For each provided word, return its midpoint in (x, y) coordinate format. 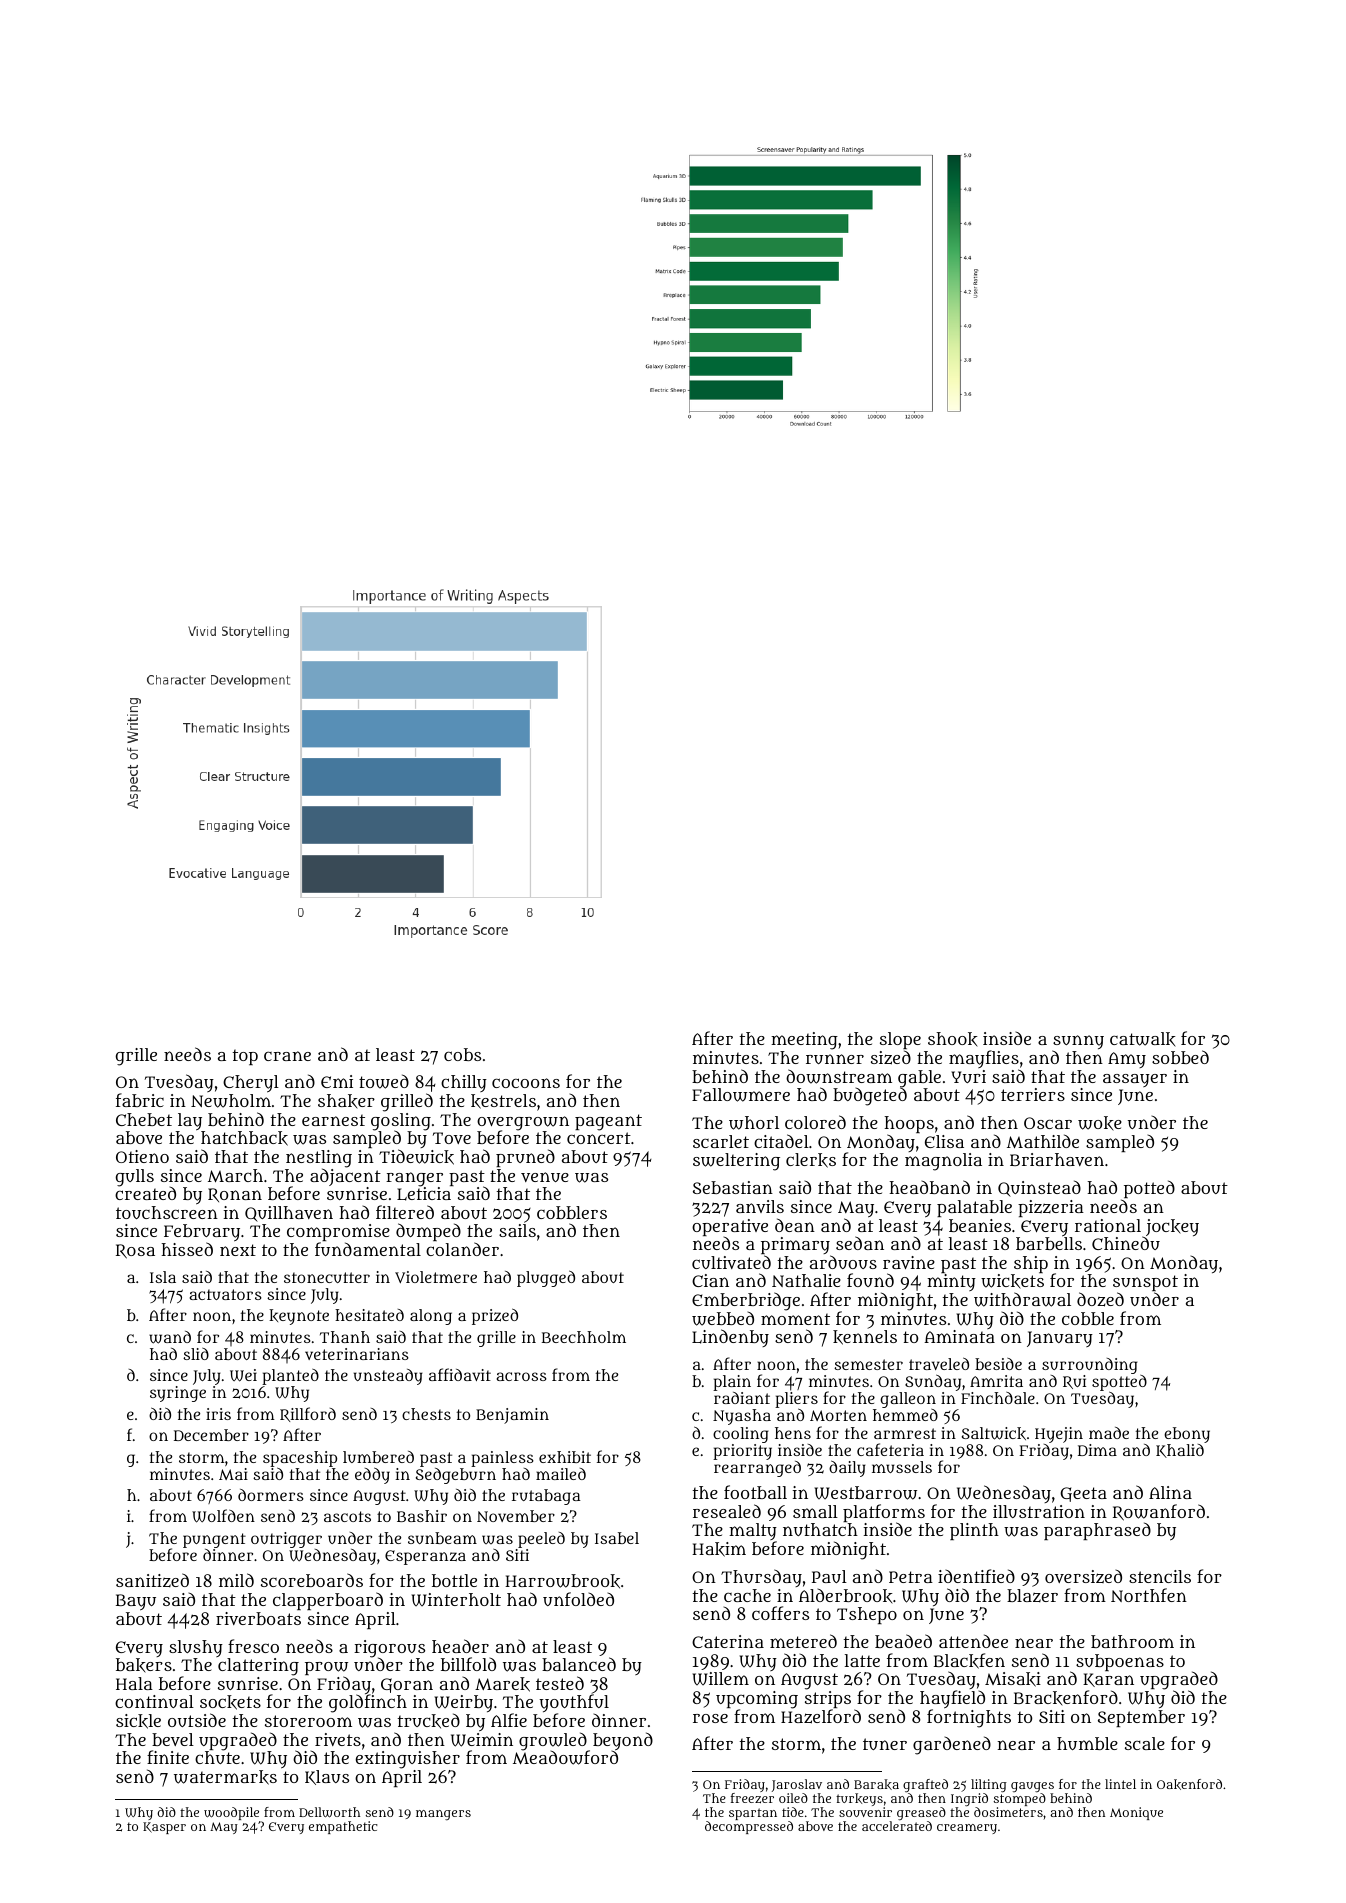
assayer (1135, 1080)
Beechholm (584, 1337)
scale (1145, 1743)
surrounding (1090, 1366)
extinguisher (408, 1760)
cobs (462, 1054)
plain (732, 1383)
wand (170, 1337)
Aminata (959, 1336)
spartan (753, 1814)
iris (218, 1414)
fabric (140, 1100)
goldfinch (368, 1704)
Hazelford (821, 1716)
